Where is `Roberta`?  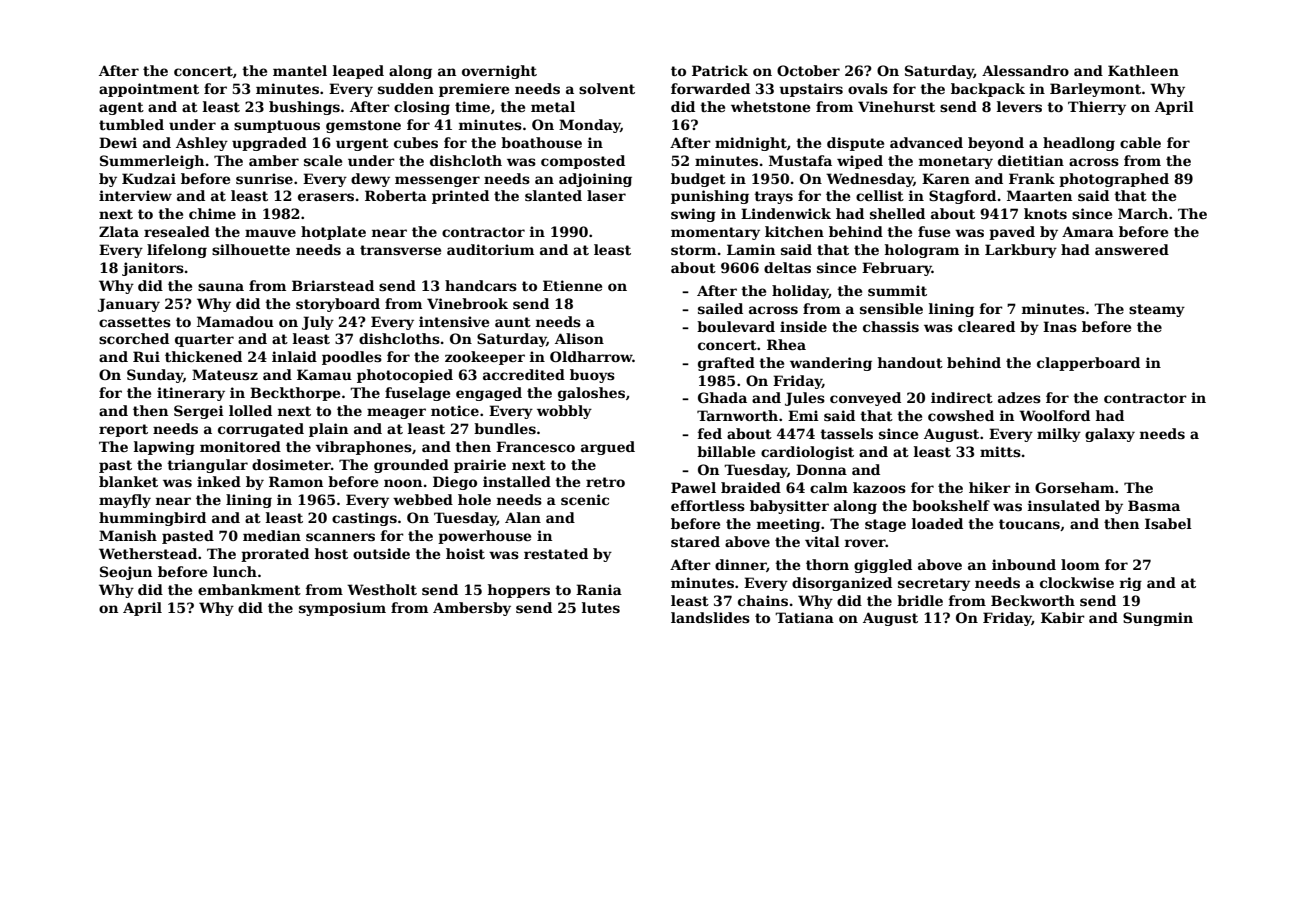 Roberta is located at coordinates (396, 195).
